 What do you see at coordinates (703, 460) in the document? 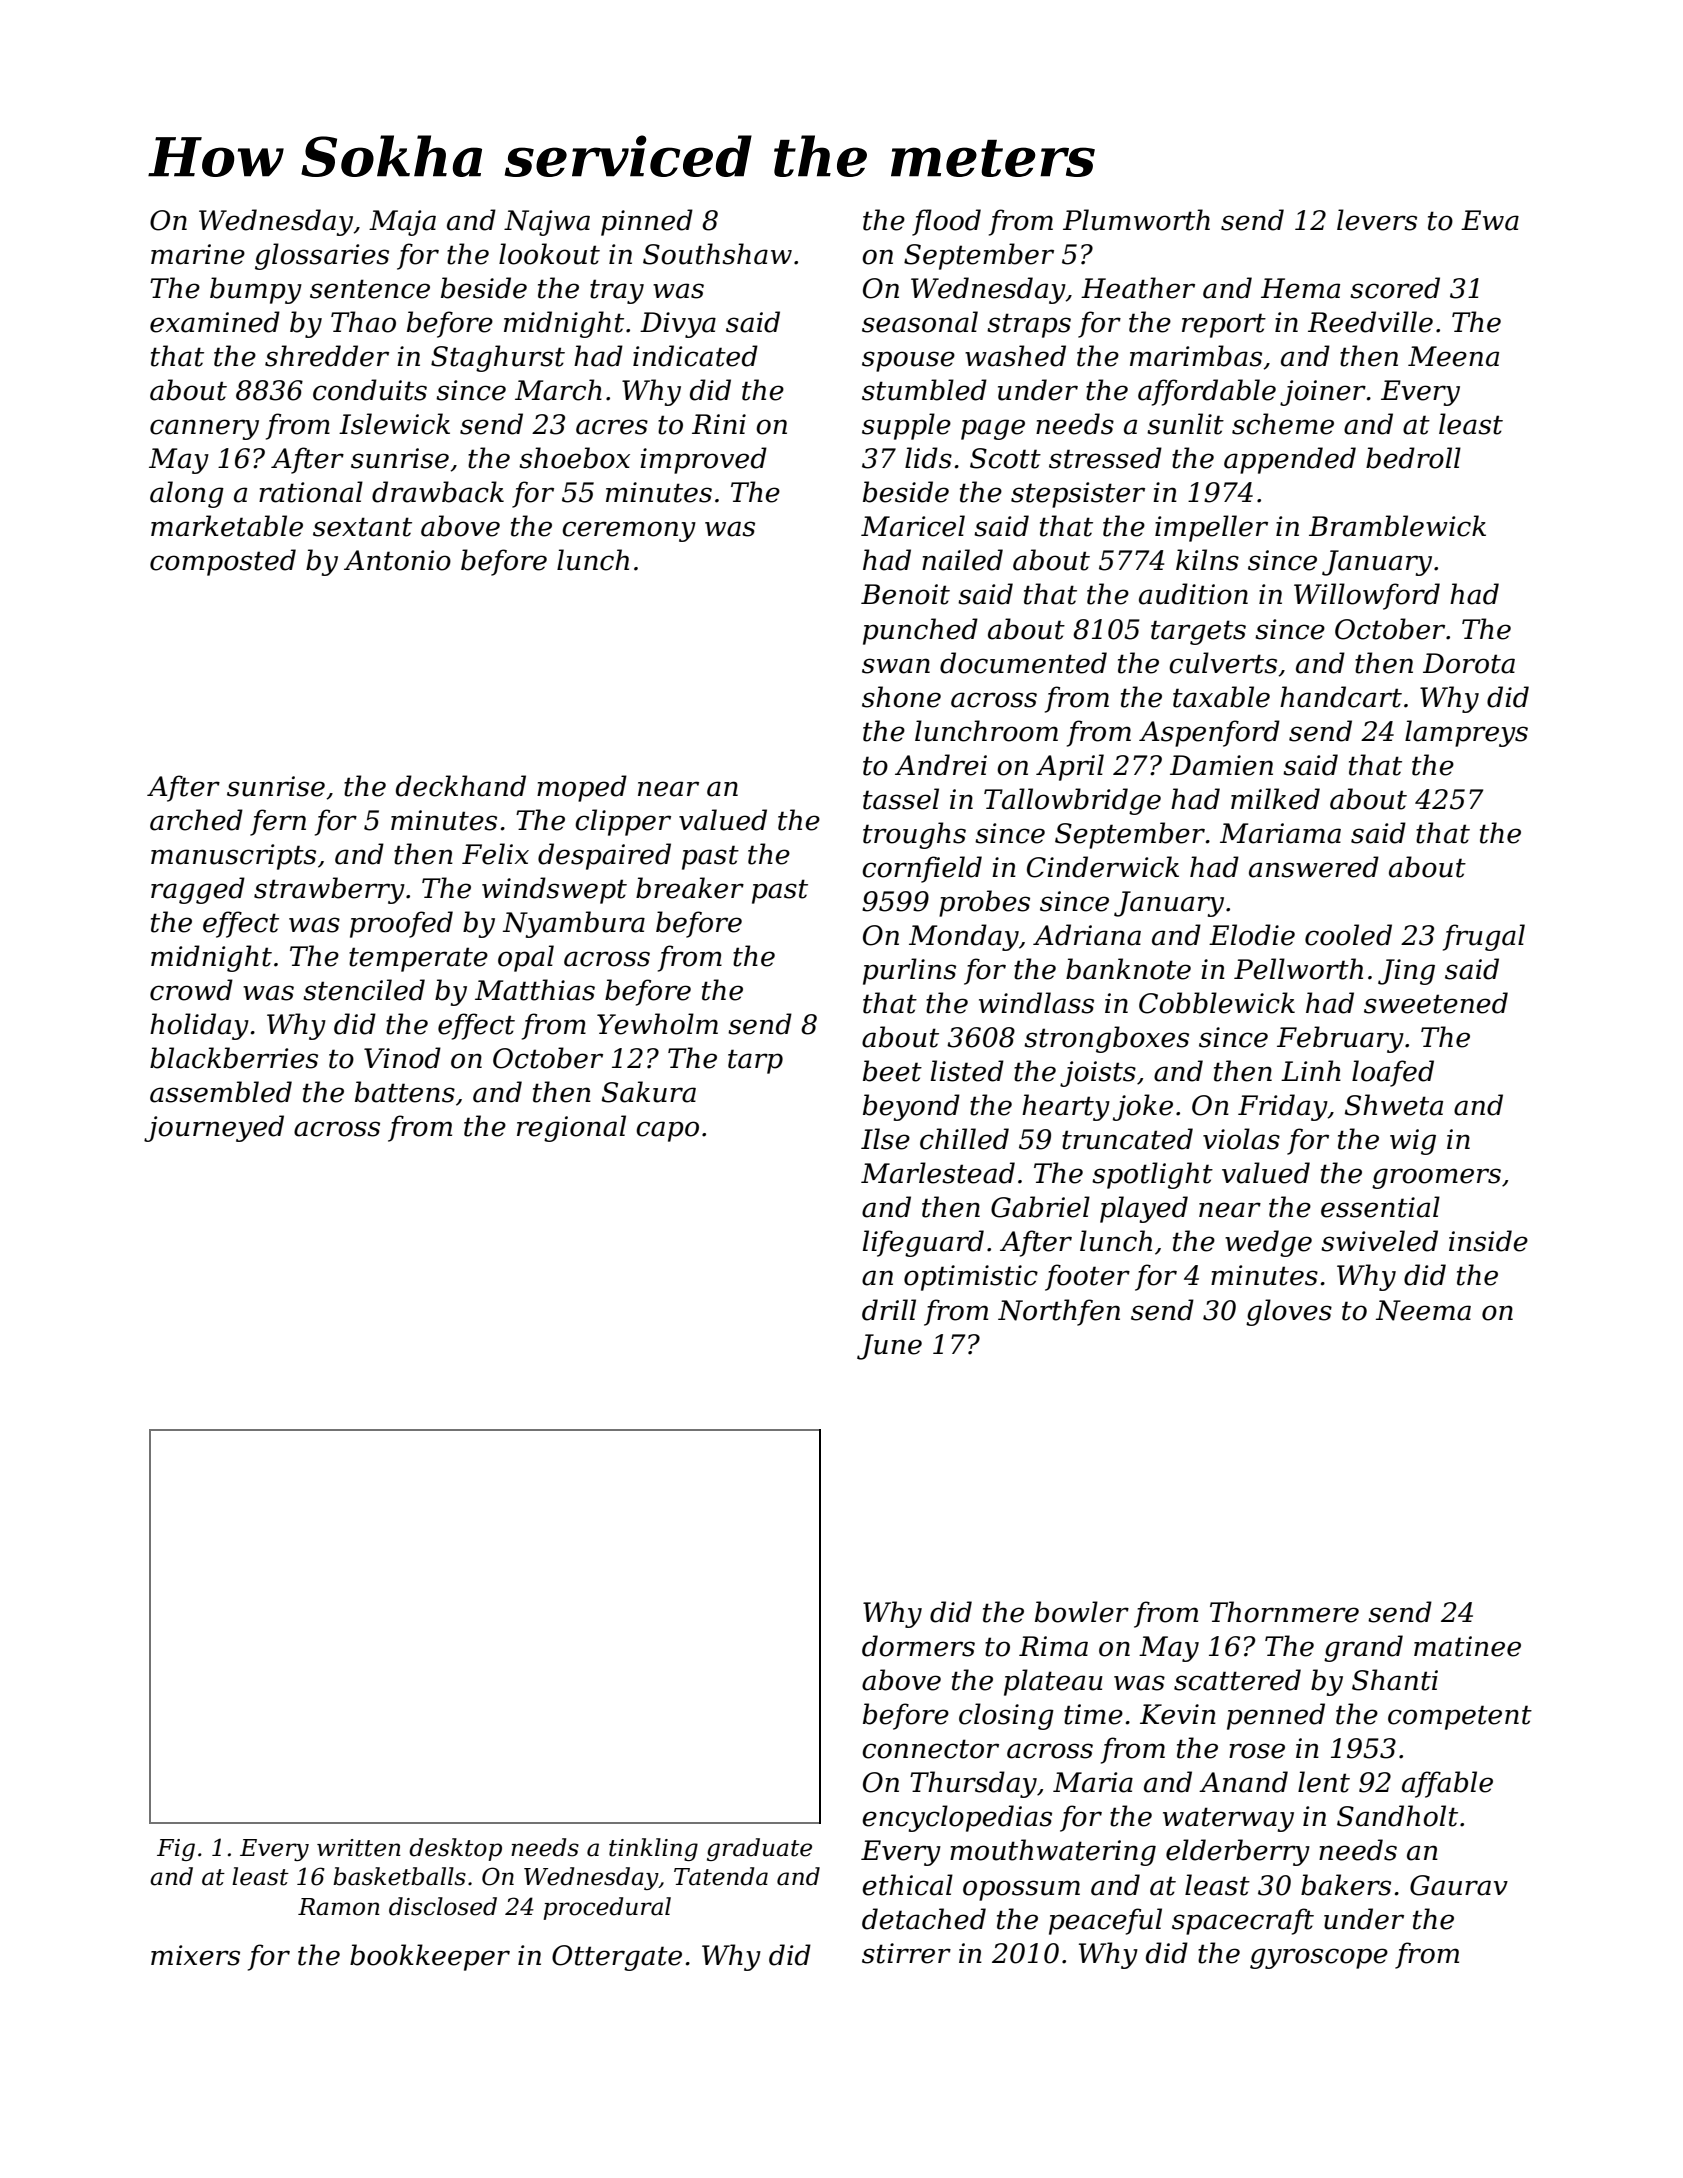
I see `improved` at bounding box center [703, 460].
